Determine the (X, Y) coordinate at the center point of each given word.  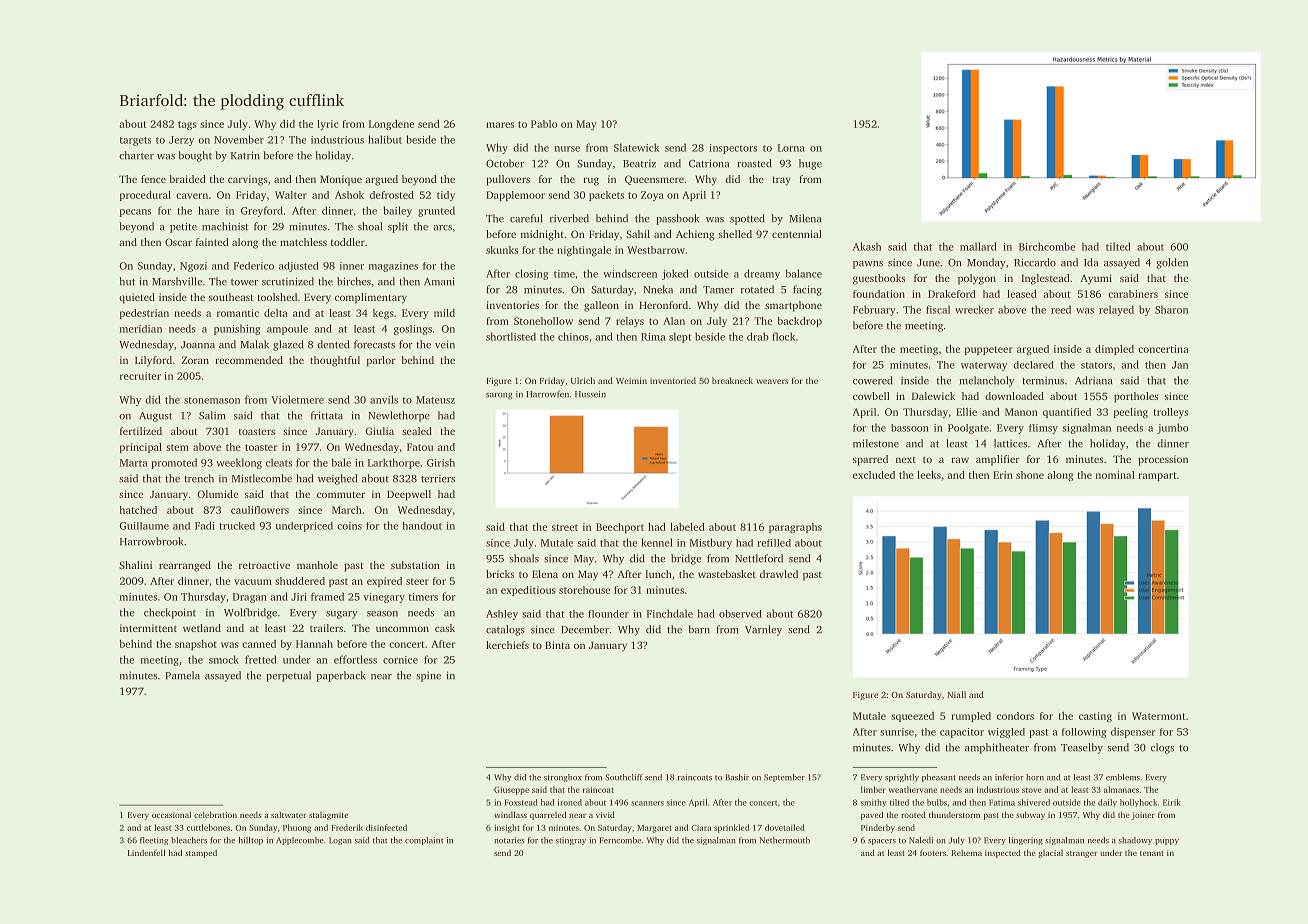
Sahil (638, 234)
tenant (1152, 853)
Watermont (1159, 716)
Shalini (135, 565)
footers (933, 852)
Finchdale (670, 613)
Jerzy (181, 141)
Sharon (1171, 309)
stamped (201, 854)
